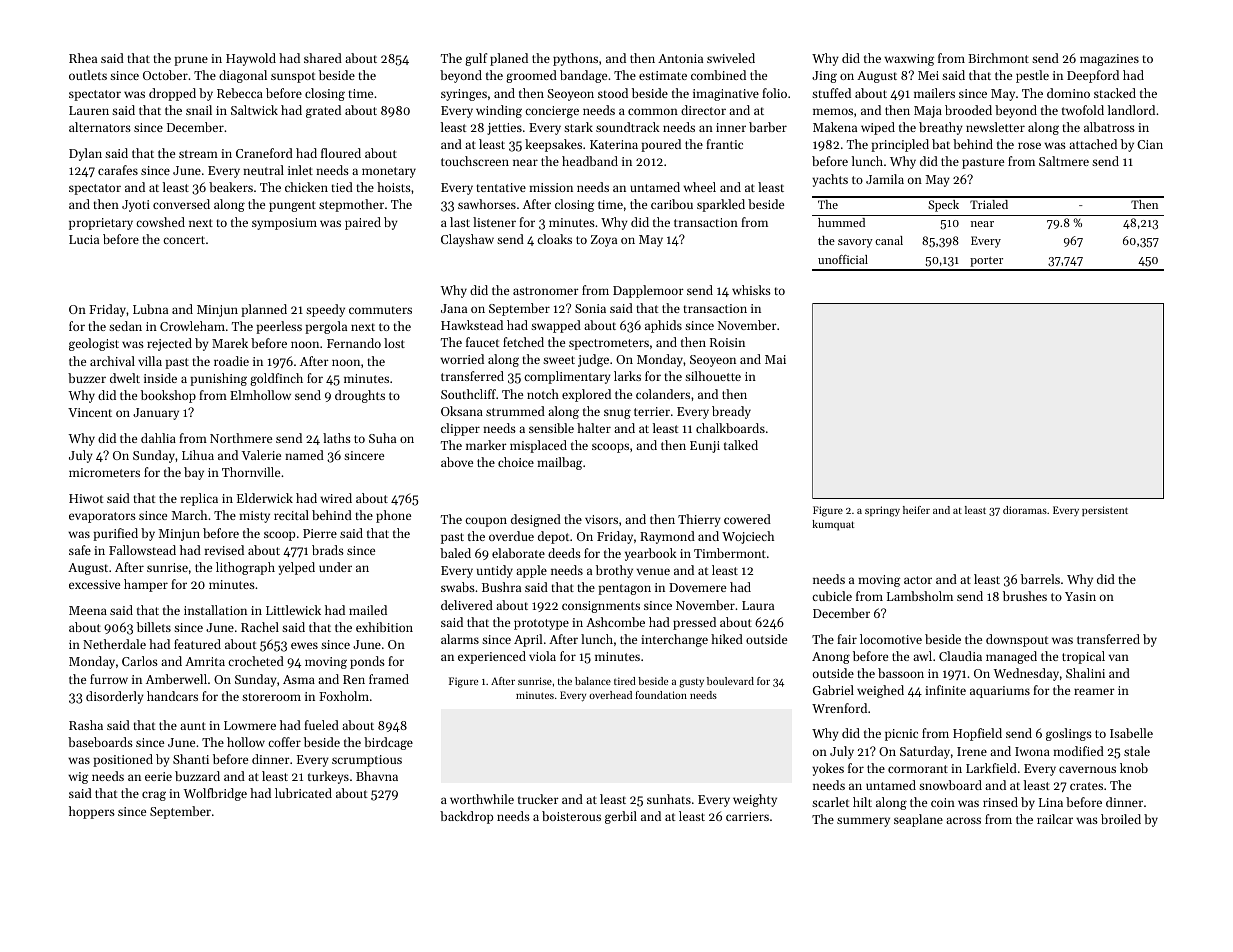  Describe the element at coordinates (92, 812) in the screenshot. I see `hoppers` at that location.
